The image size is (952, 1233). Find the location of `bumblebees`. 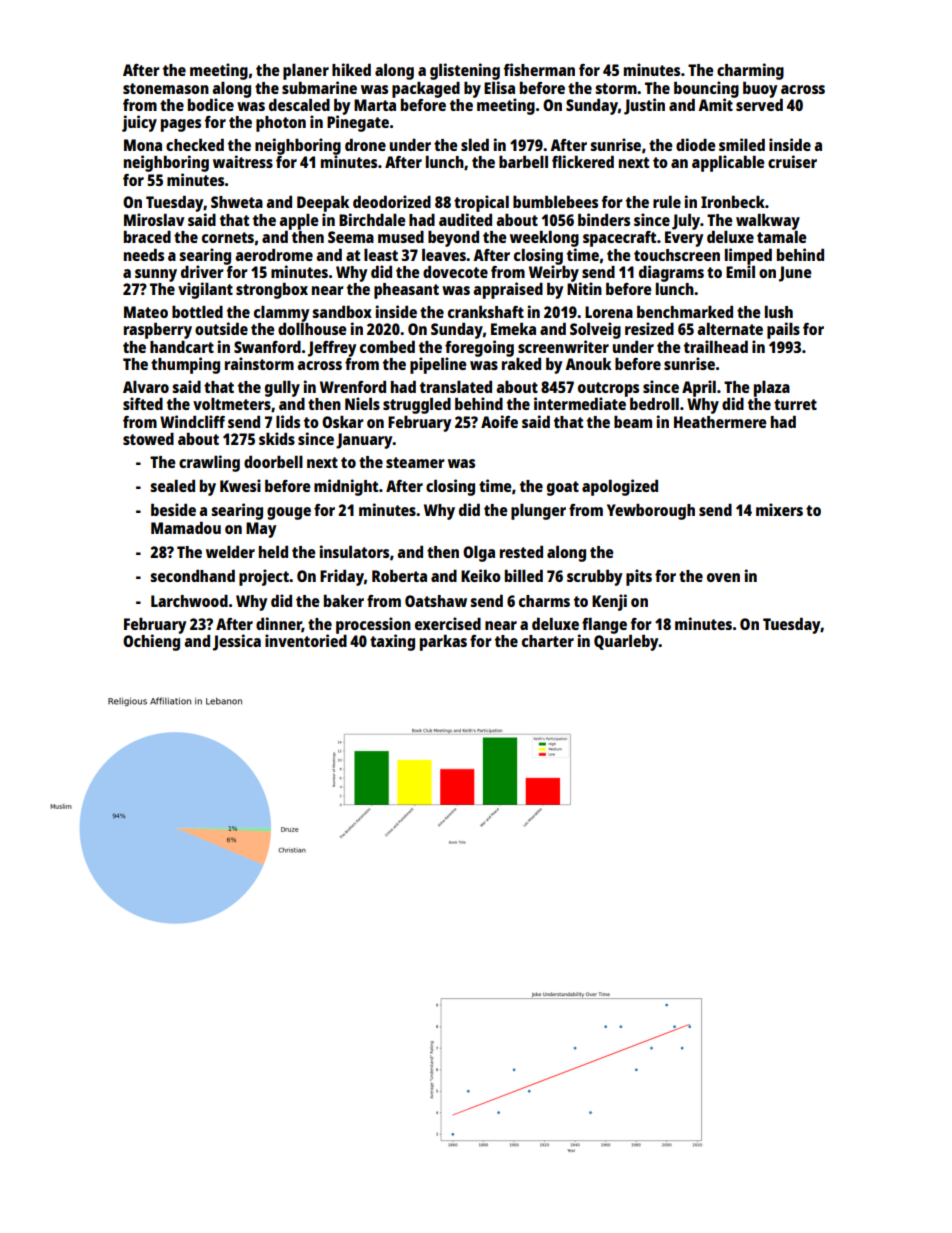

bumblebees is located at coordinates (555, 201).
